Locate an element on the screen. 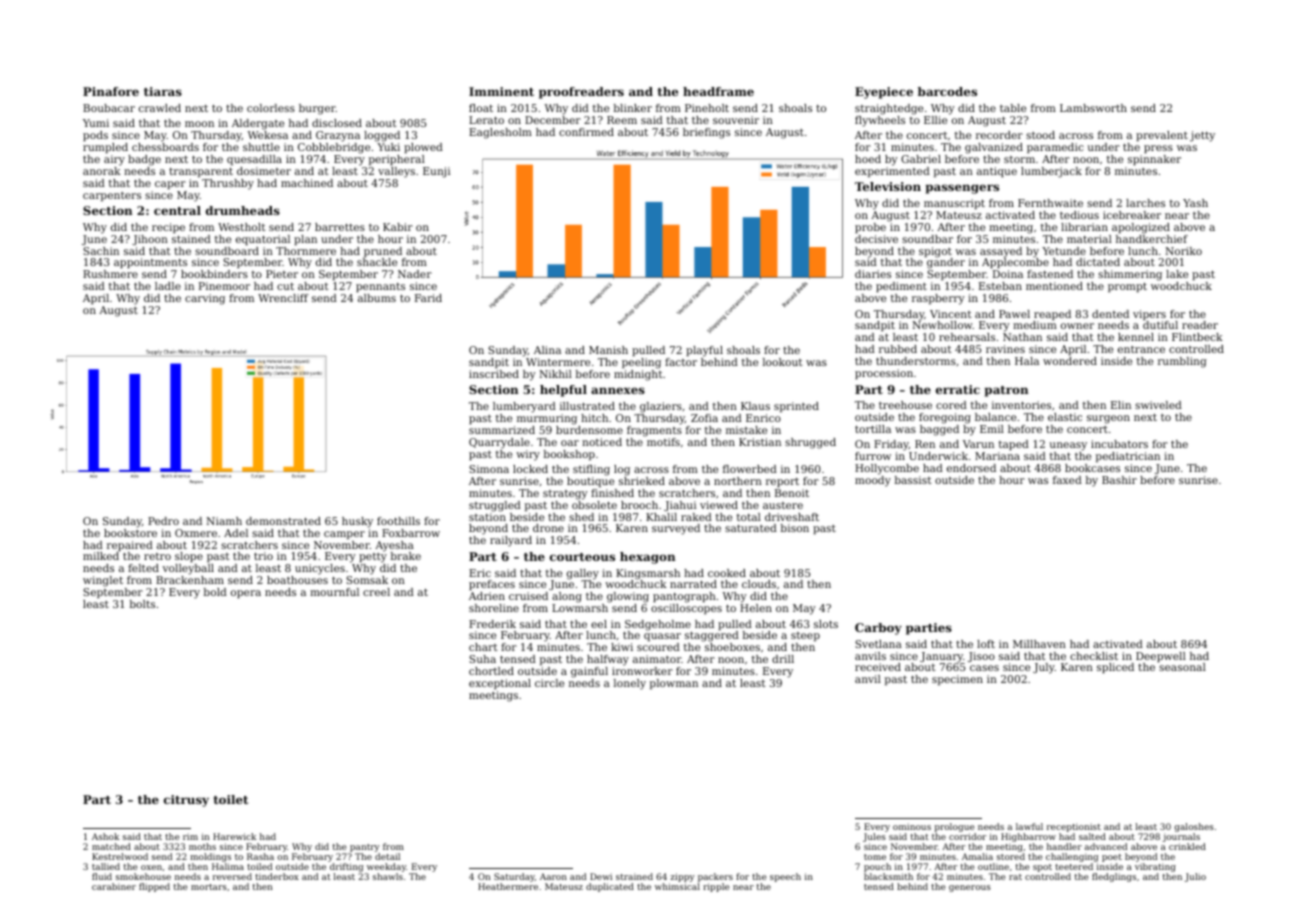  specimen is located at coordinates (957, 680).
